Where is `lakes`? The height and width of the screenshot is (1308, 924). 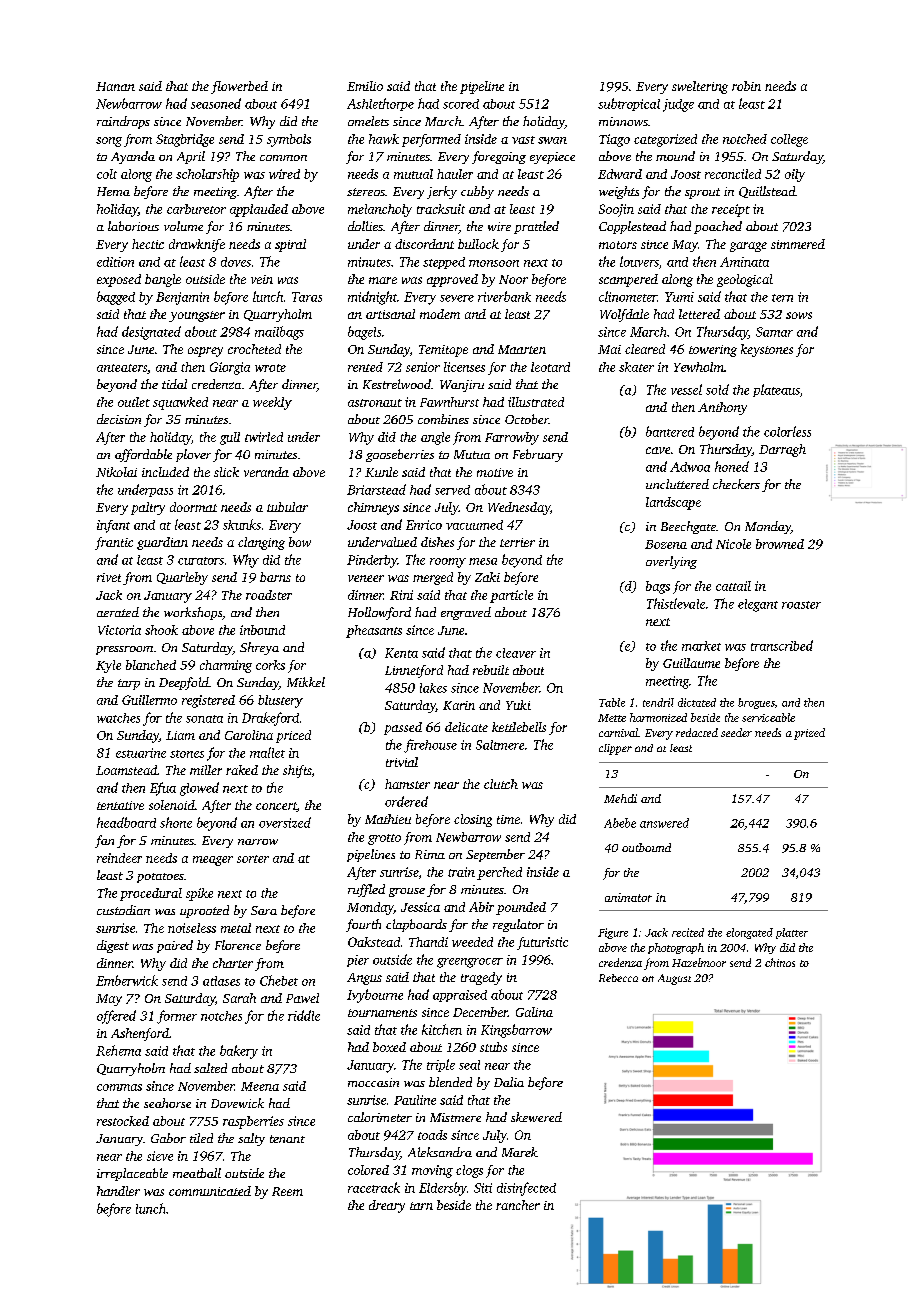 lakes is located at coordinates (433, 688).
